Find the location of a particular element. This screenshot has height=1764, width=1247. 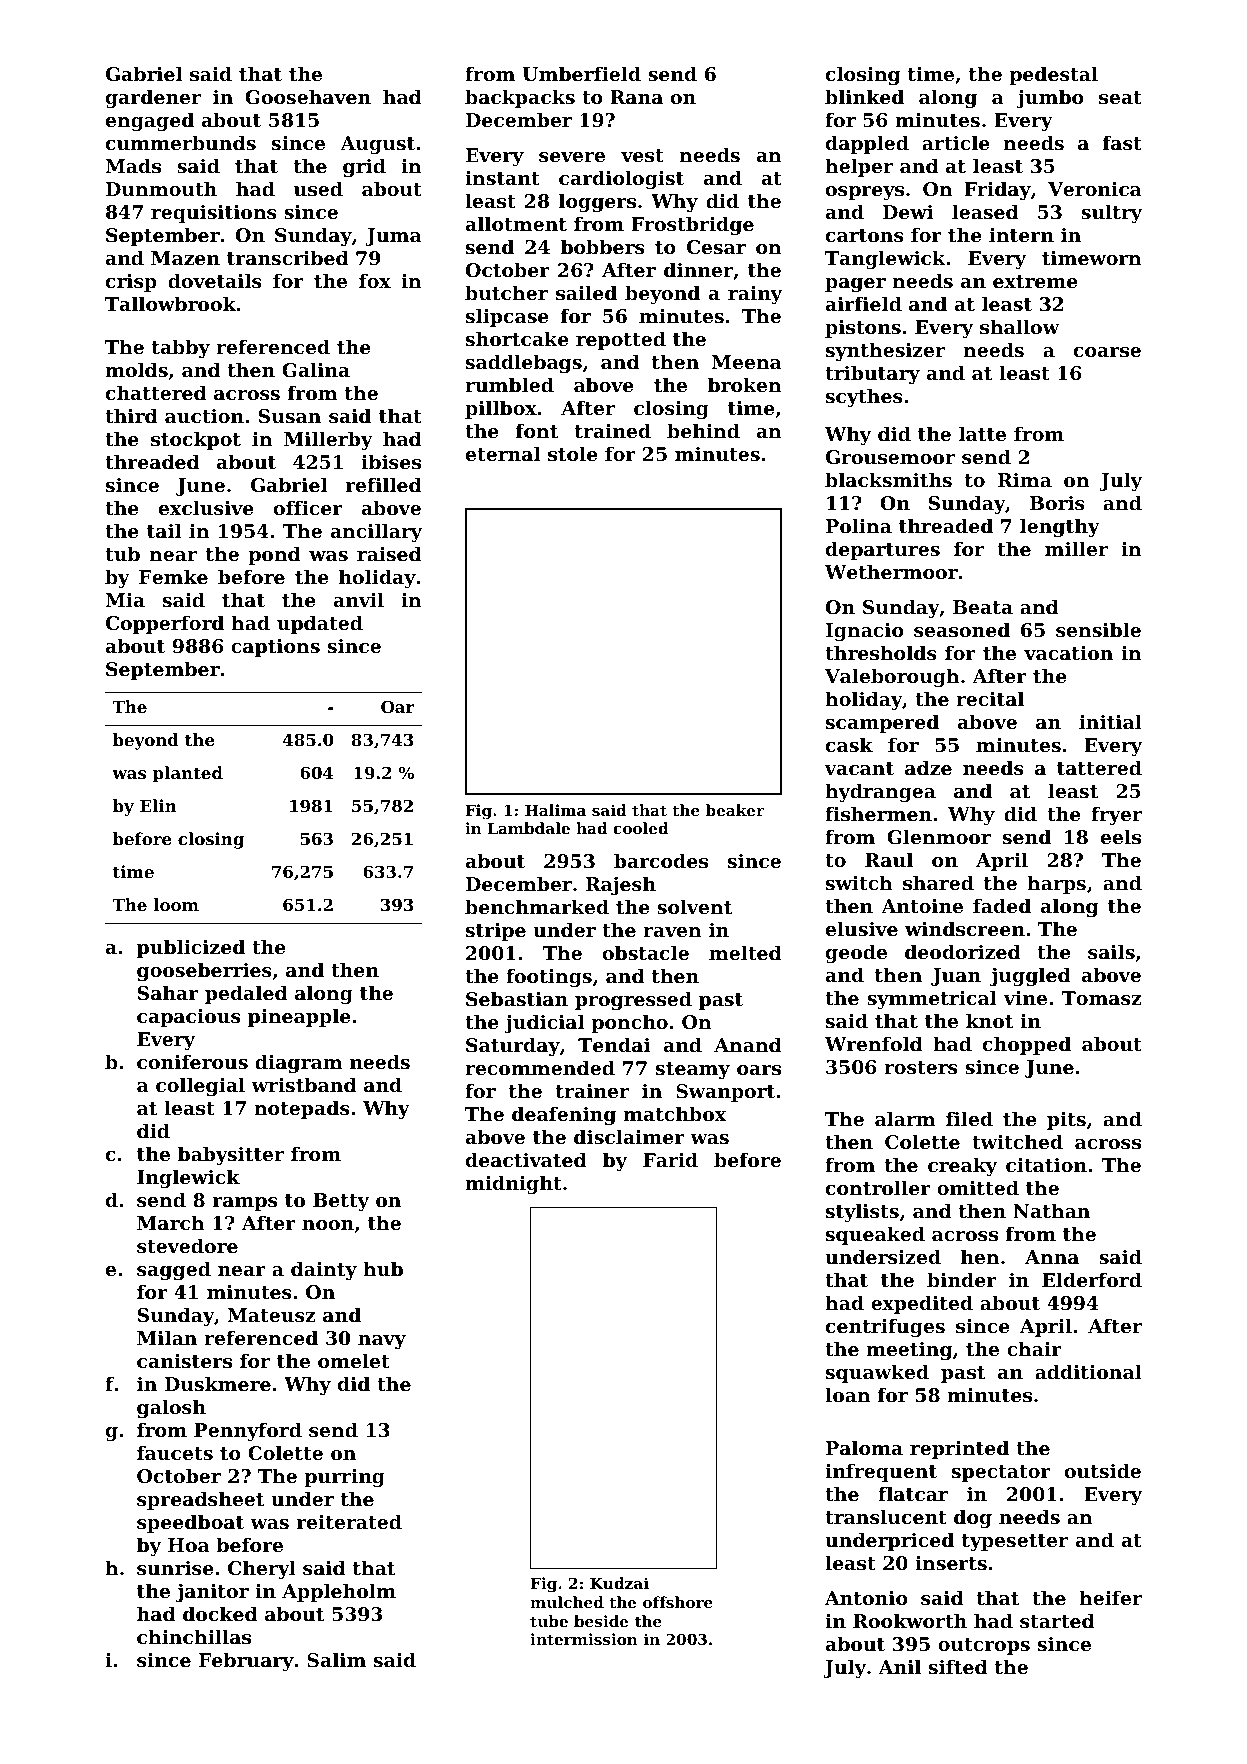

crisp is located at coordinates (131, 282).
